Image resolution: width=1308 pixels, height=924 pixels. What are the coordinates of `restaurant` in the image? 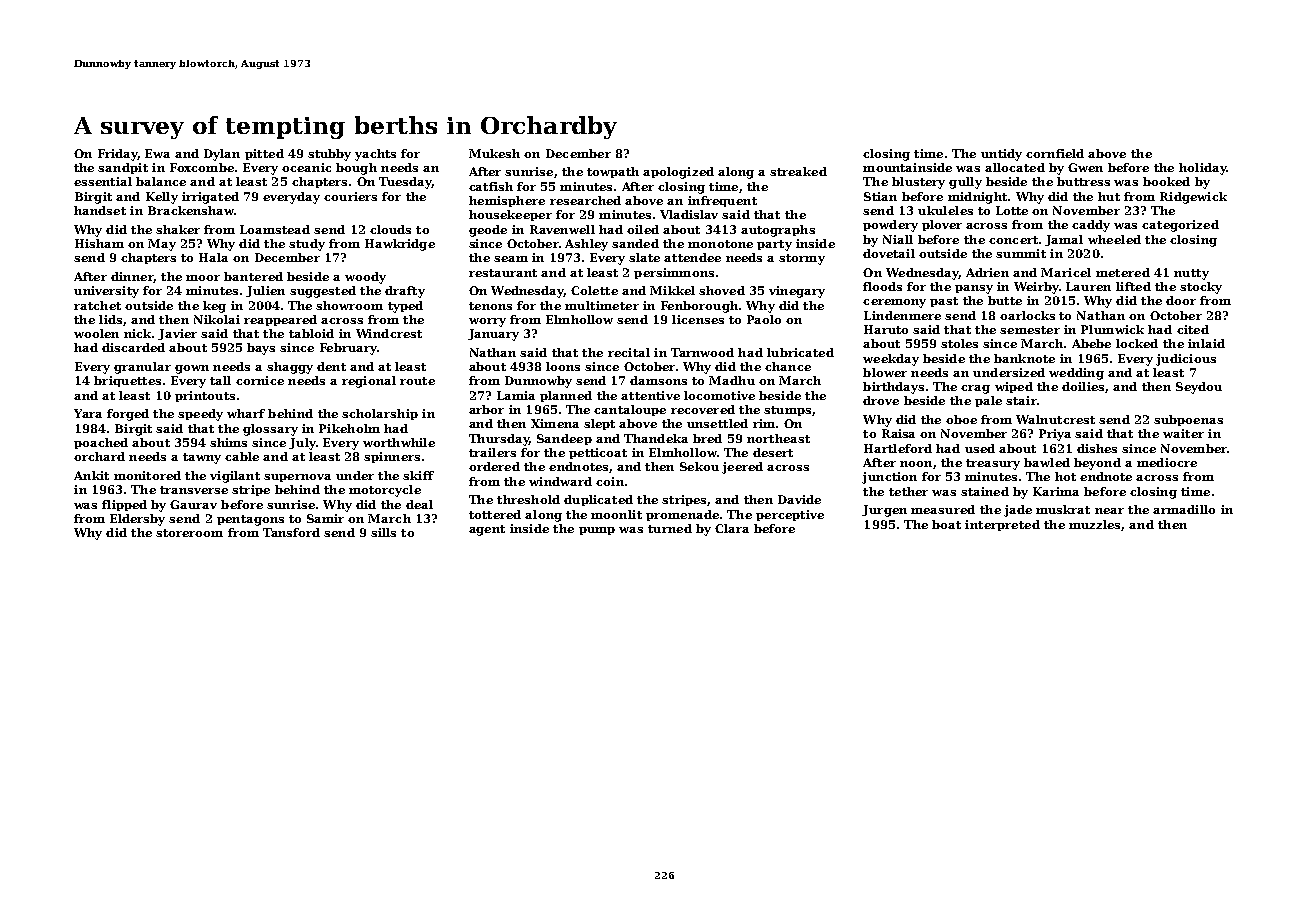 It's located at (503, 273).
